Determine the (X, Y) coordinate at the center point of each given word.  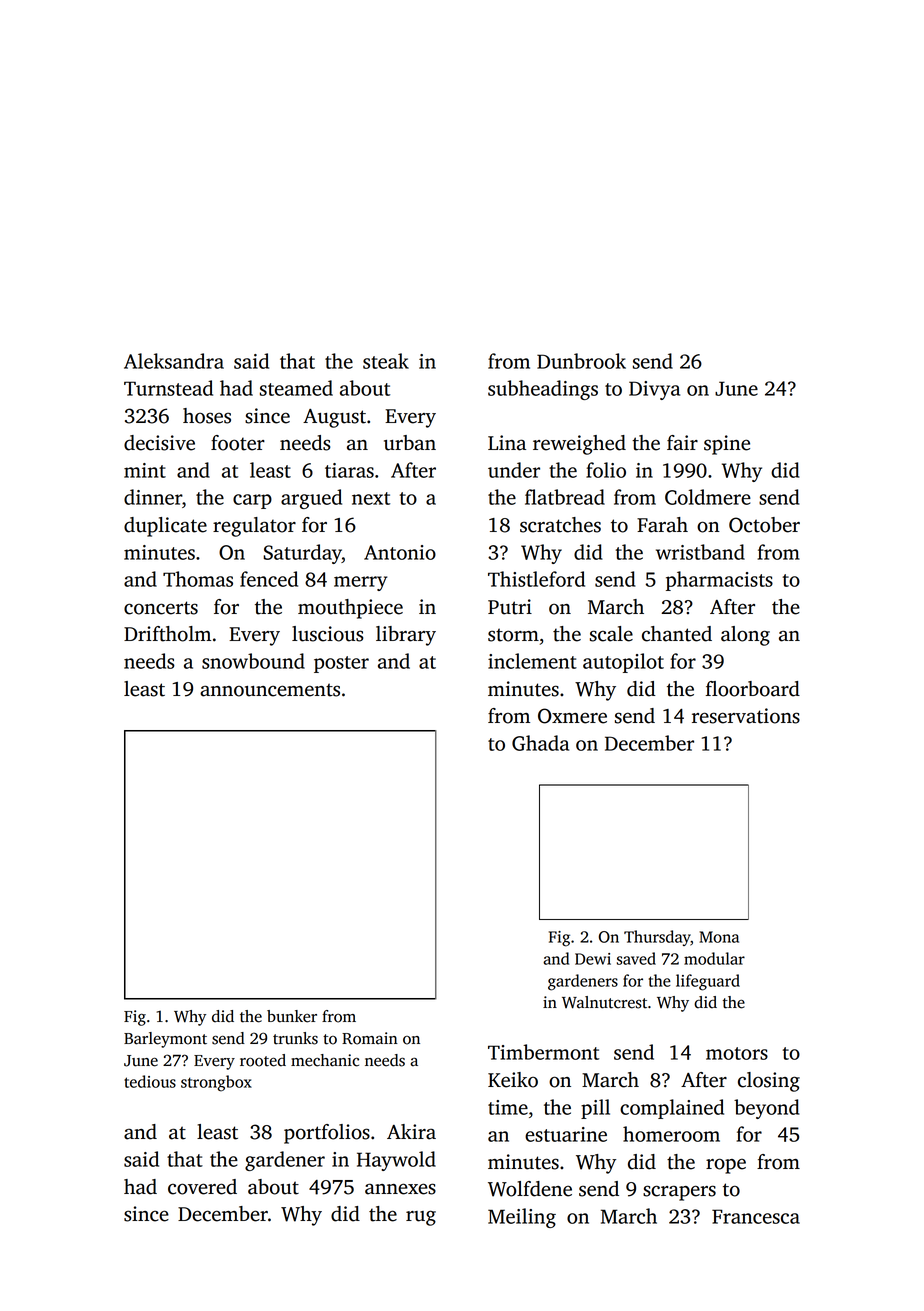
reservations (746, 716)
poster (341, 664)
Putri (510, 607)
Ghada (540, 743)
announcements (270, 690)
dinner (153, 497)
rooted (263, 1060)
